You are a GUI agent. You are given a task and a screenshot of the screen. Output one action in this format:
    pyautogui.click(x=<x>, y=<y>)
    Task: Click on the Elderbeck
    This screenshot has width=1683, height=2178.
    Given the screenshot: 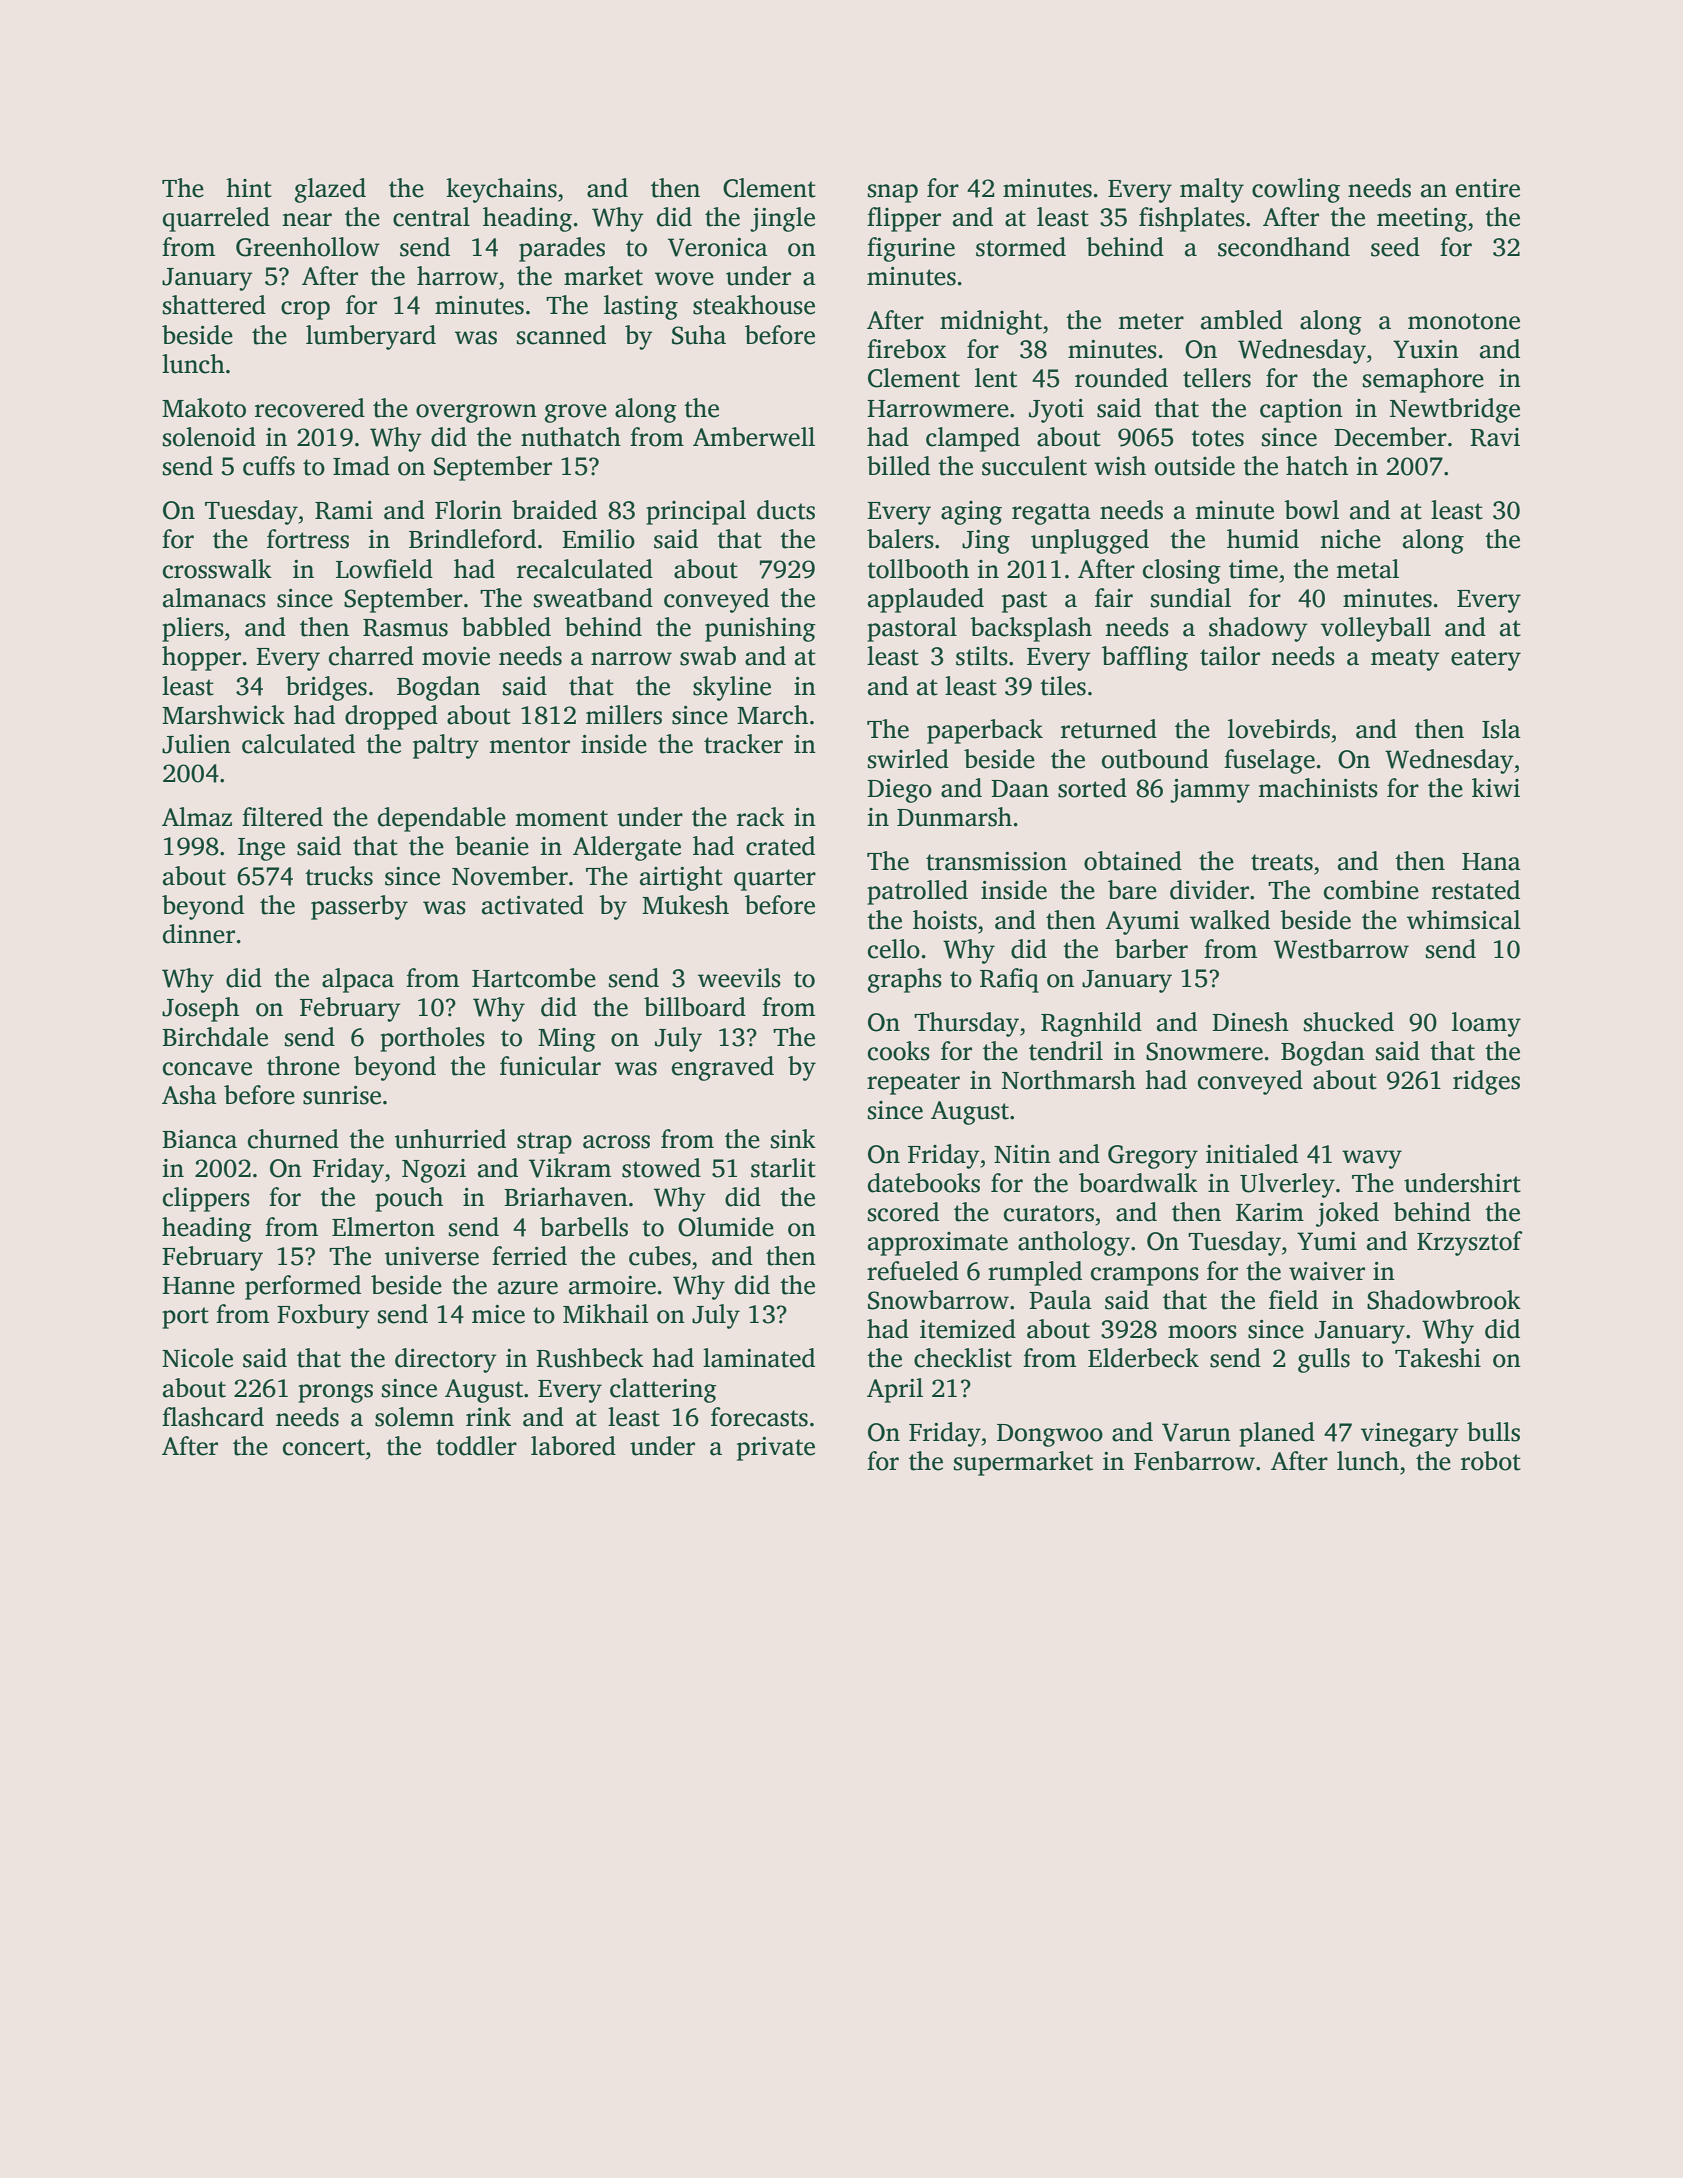 What is the action you would take?
    pyautogui.click(x=1143, y=1358)
